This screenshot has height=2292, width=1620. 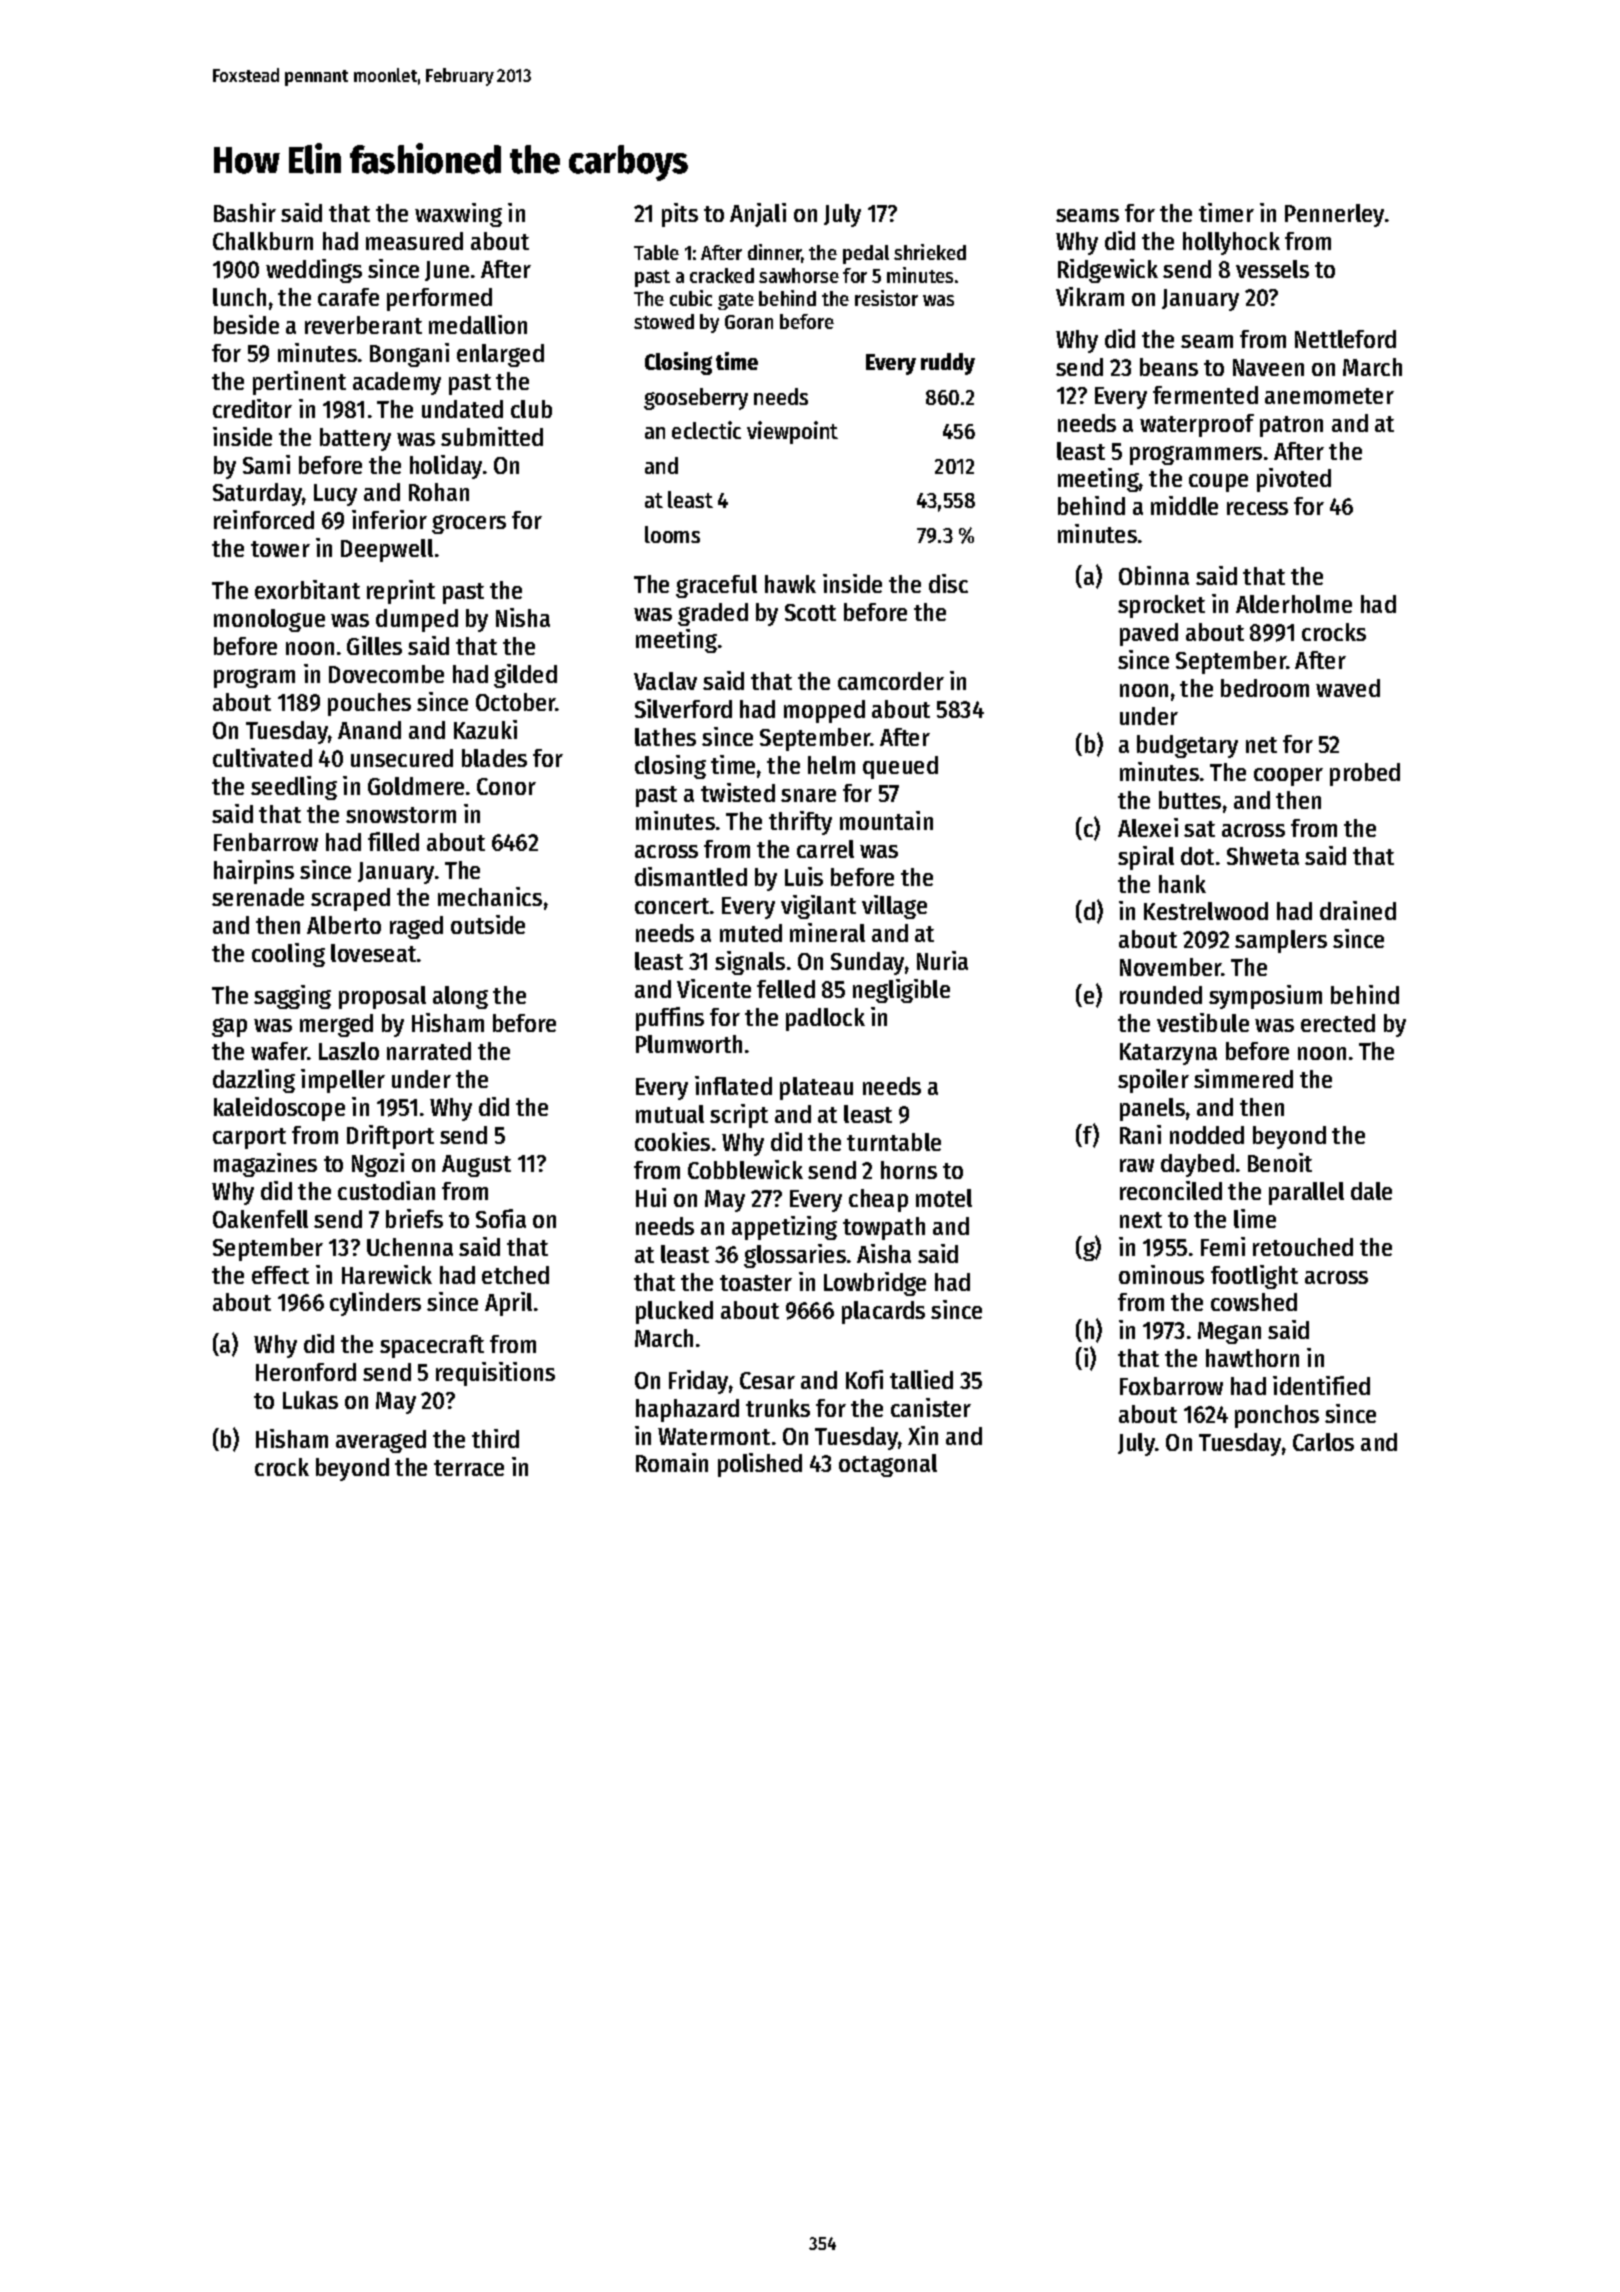 I want to click on Obinna, so click(x=1154, y=575).
